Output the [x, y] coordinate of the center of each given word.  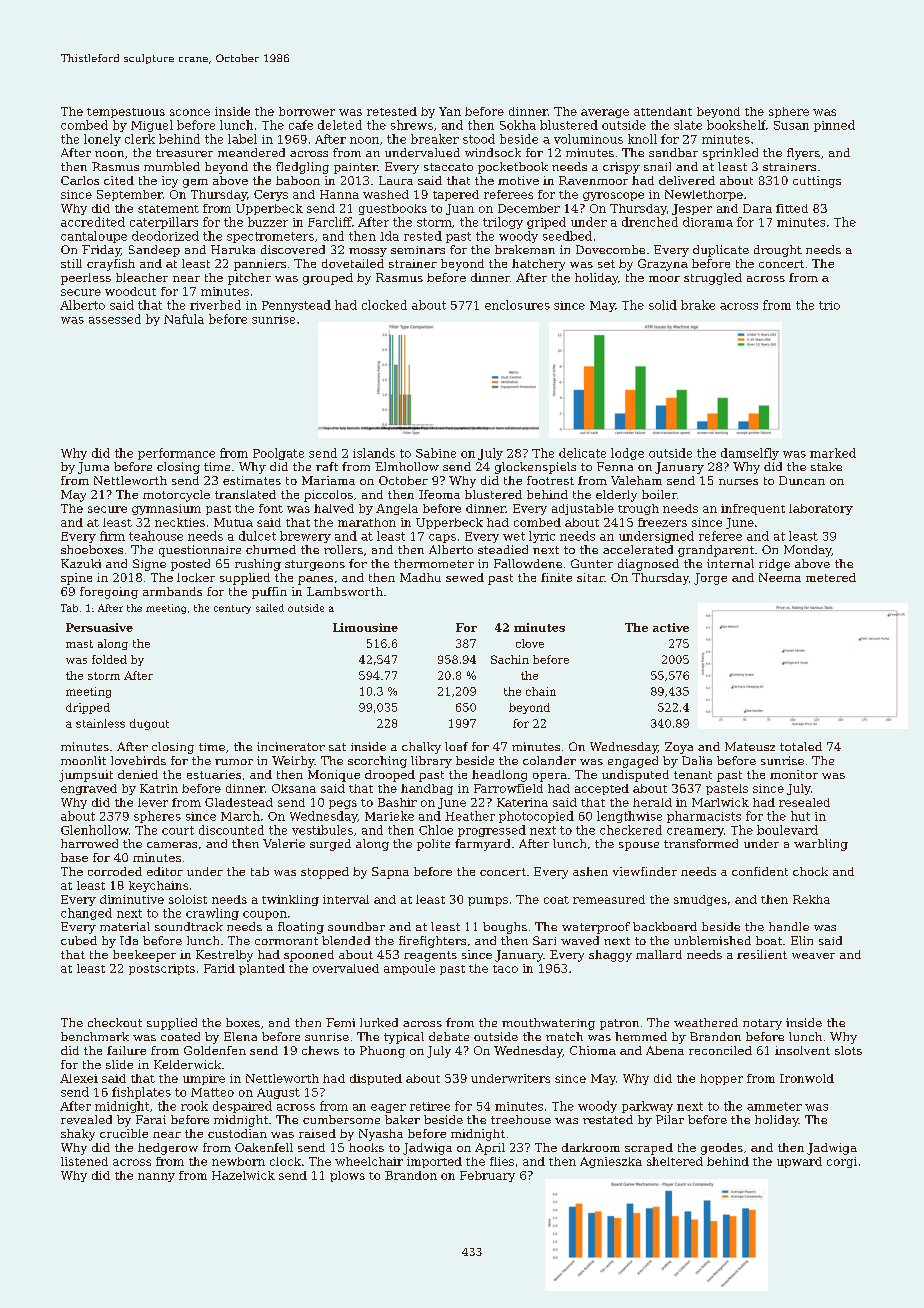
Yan [450, 111]
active [671, 627]
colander [549, 760]
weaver [813, 956]
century [232, 609]
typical [404, 1038]
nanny [156, 1177]
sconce [190, 112]
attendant [663, 111]
